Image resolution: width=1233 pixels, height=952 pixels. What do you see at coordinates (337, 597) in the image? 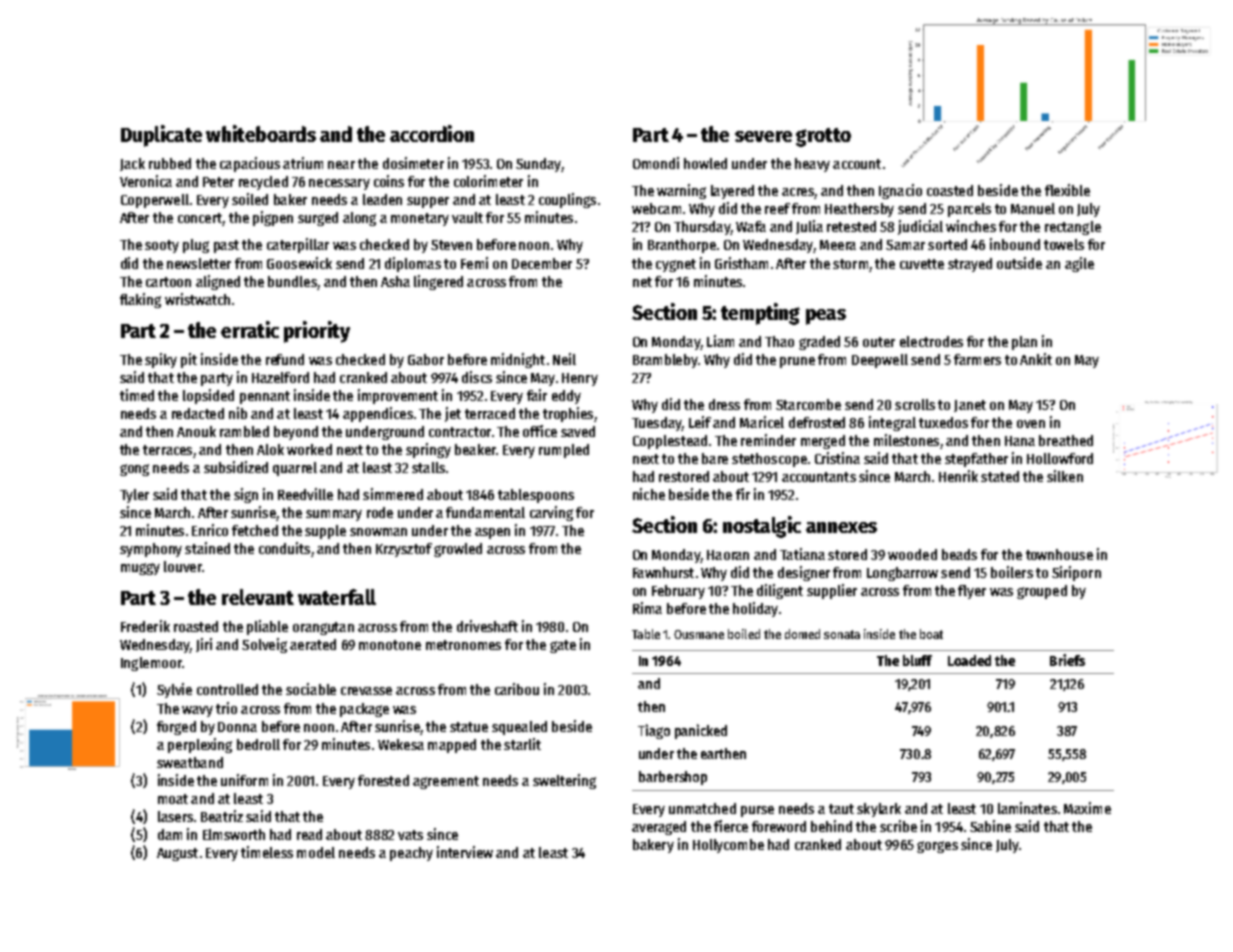
I see `waterfall` at bounding box center [337, 597].
